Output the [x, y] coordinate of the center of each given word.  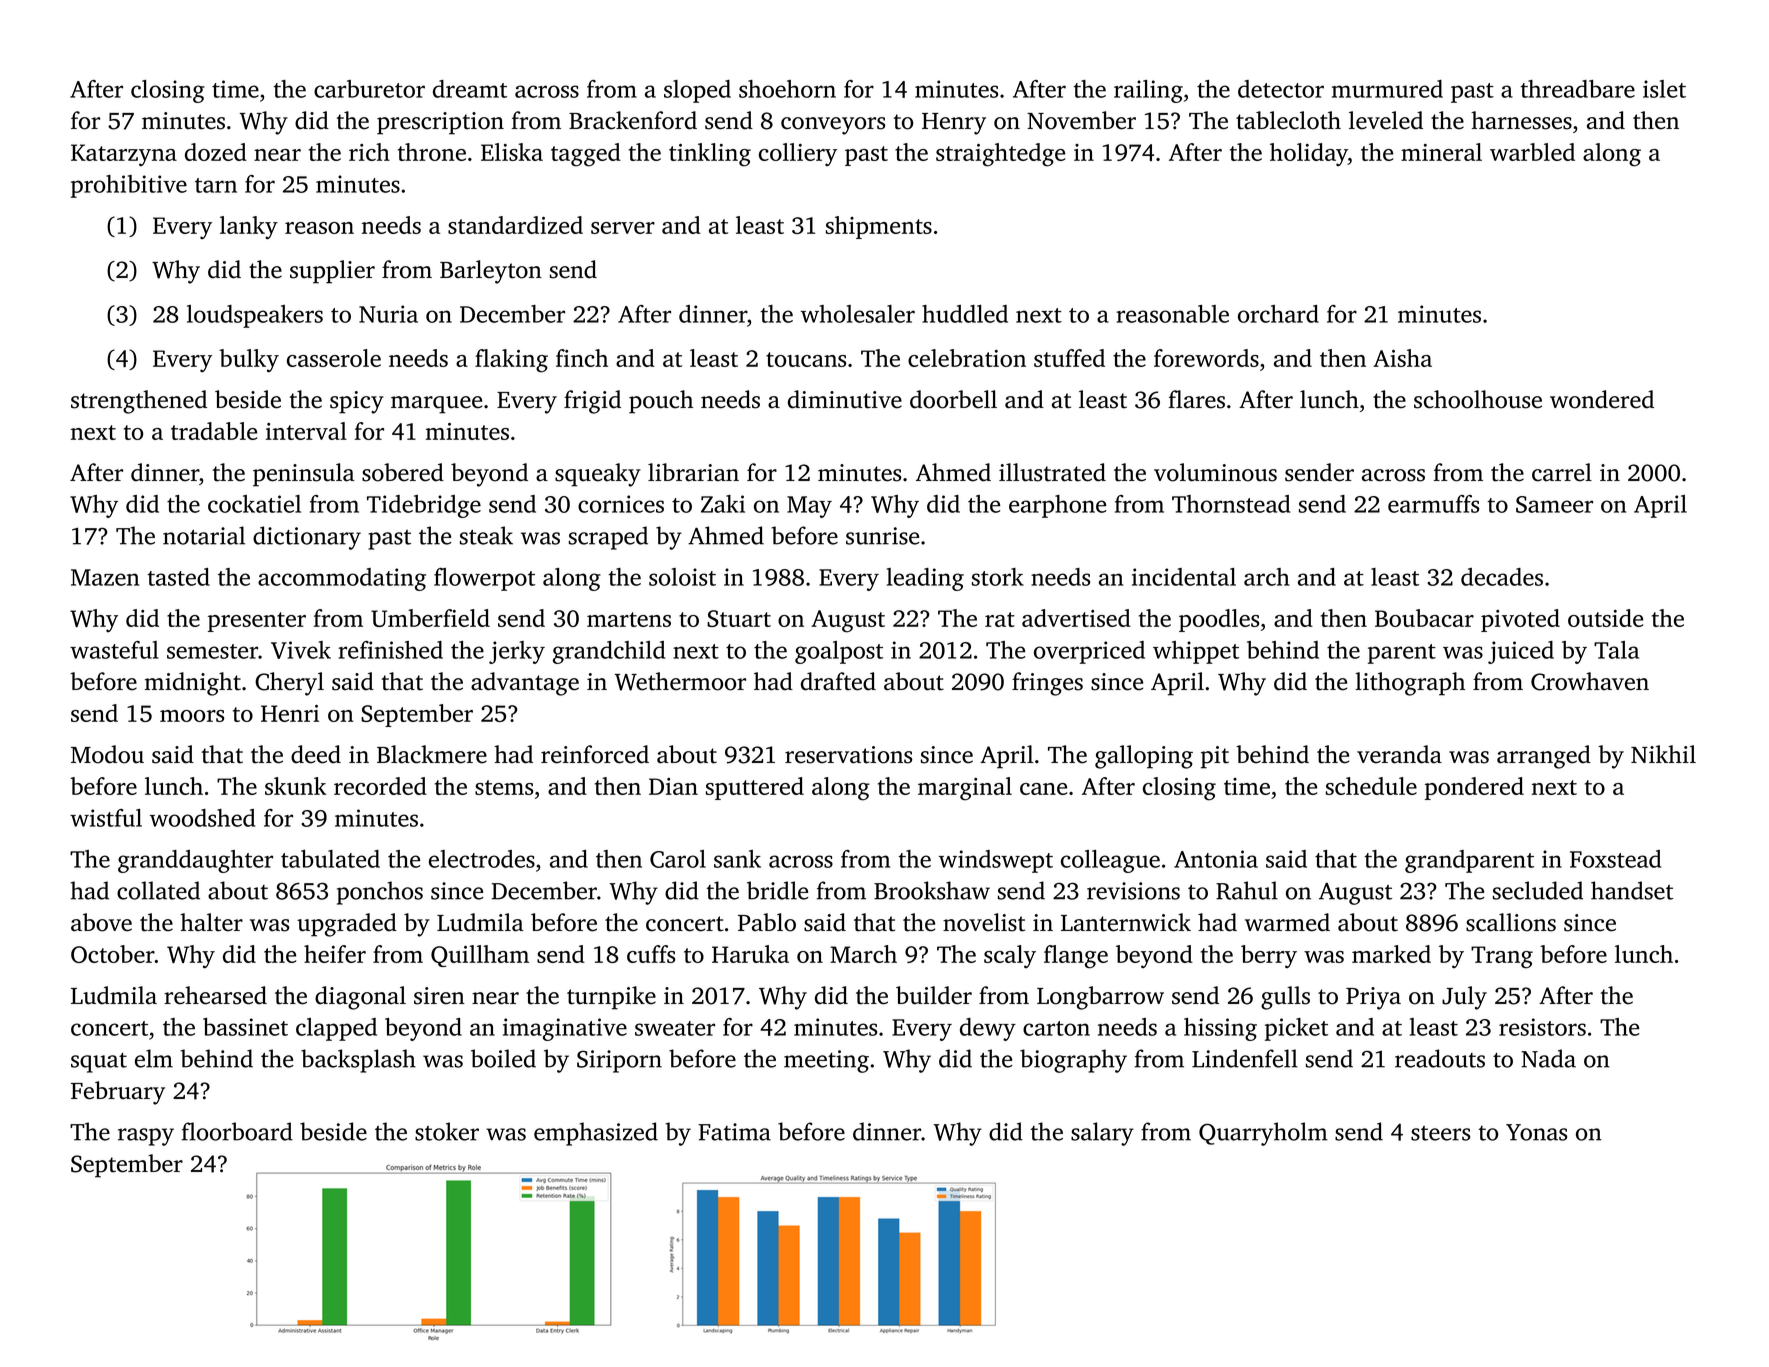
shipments [879, 227]
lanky [249, 227]
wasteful [114, 650]
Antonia [1216, 859]
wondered [1602, 399]
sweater [675, 1028]
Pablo [767, 922]
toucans [806, 359]
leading [925, 579]
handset [1632, 890]
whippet [1196, 652]
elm [154, 1058]
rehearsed [215, 995]
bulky [249, 360]
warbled [1532, 152]
